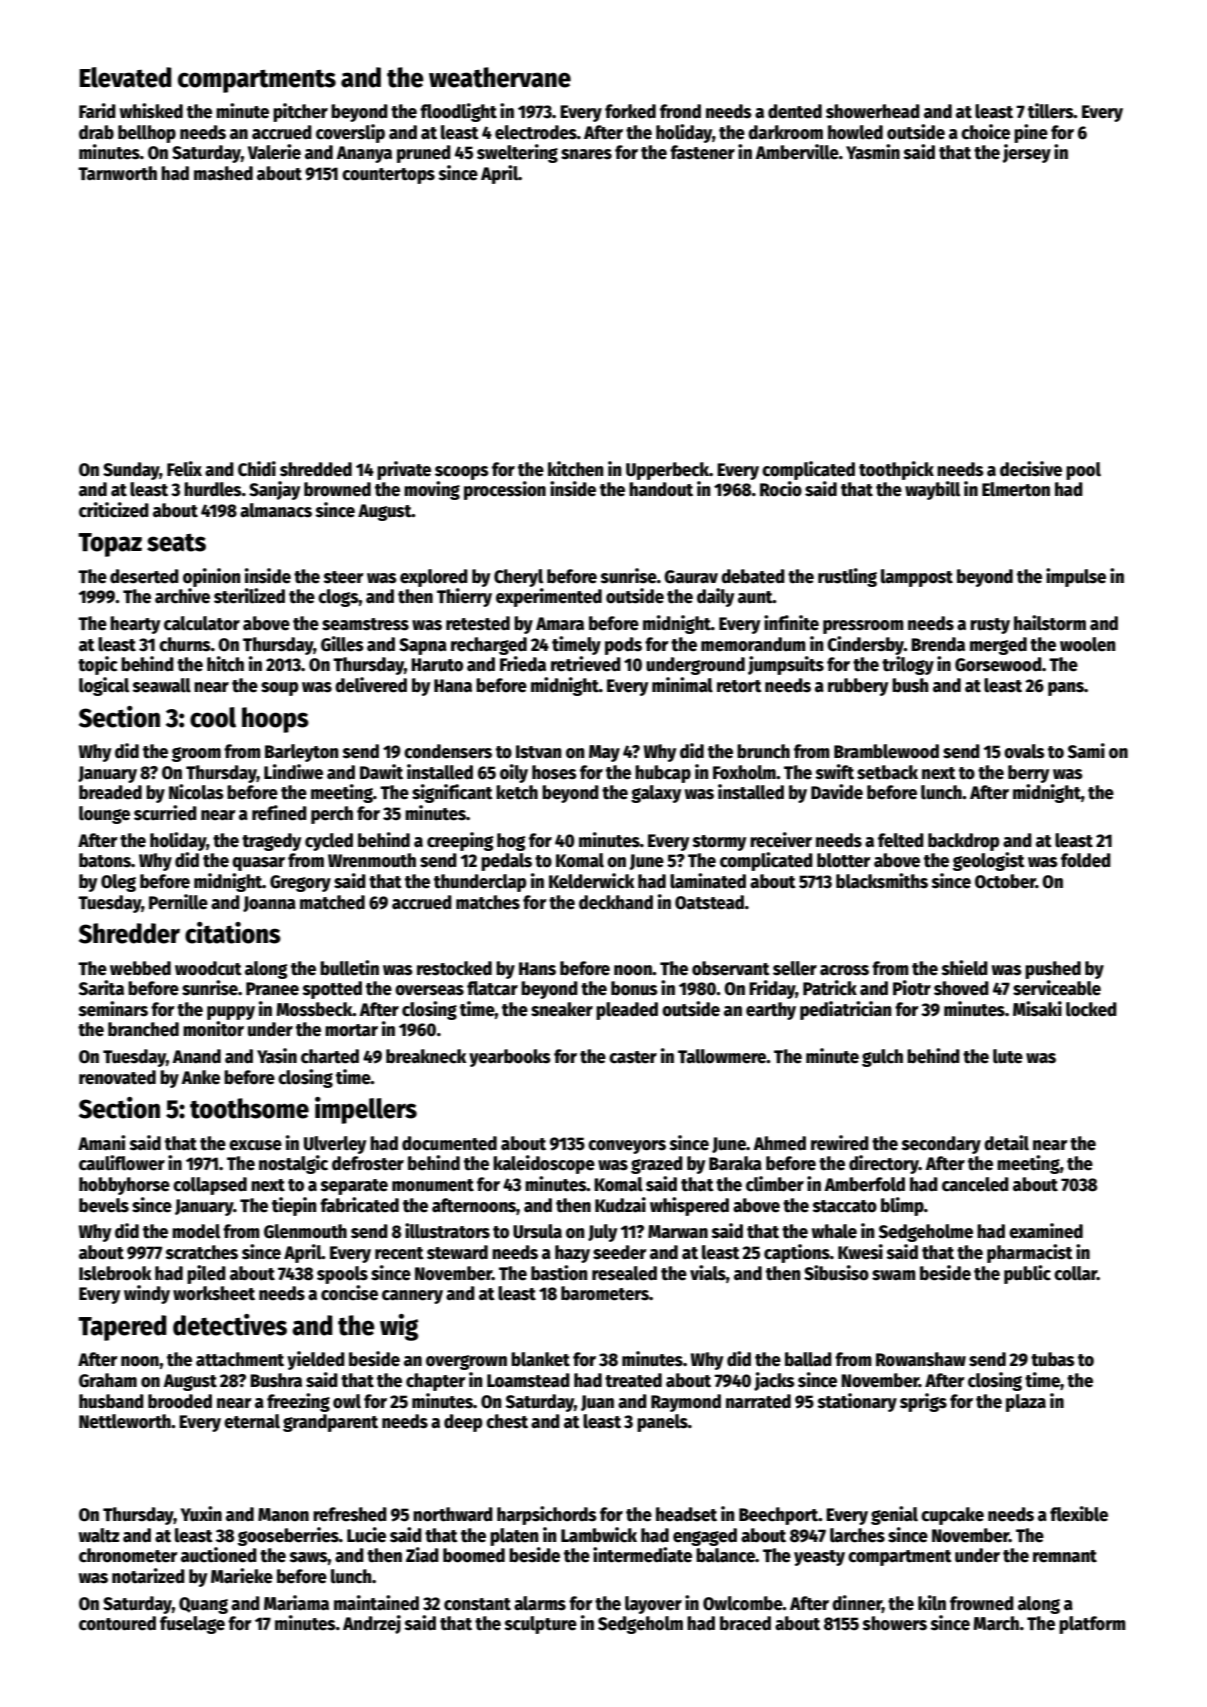 The width and height of the document is (1207, 1707). I want to click on Glenmouth, so click(305, 1231).
